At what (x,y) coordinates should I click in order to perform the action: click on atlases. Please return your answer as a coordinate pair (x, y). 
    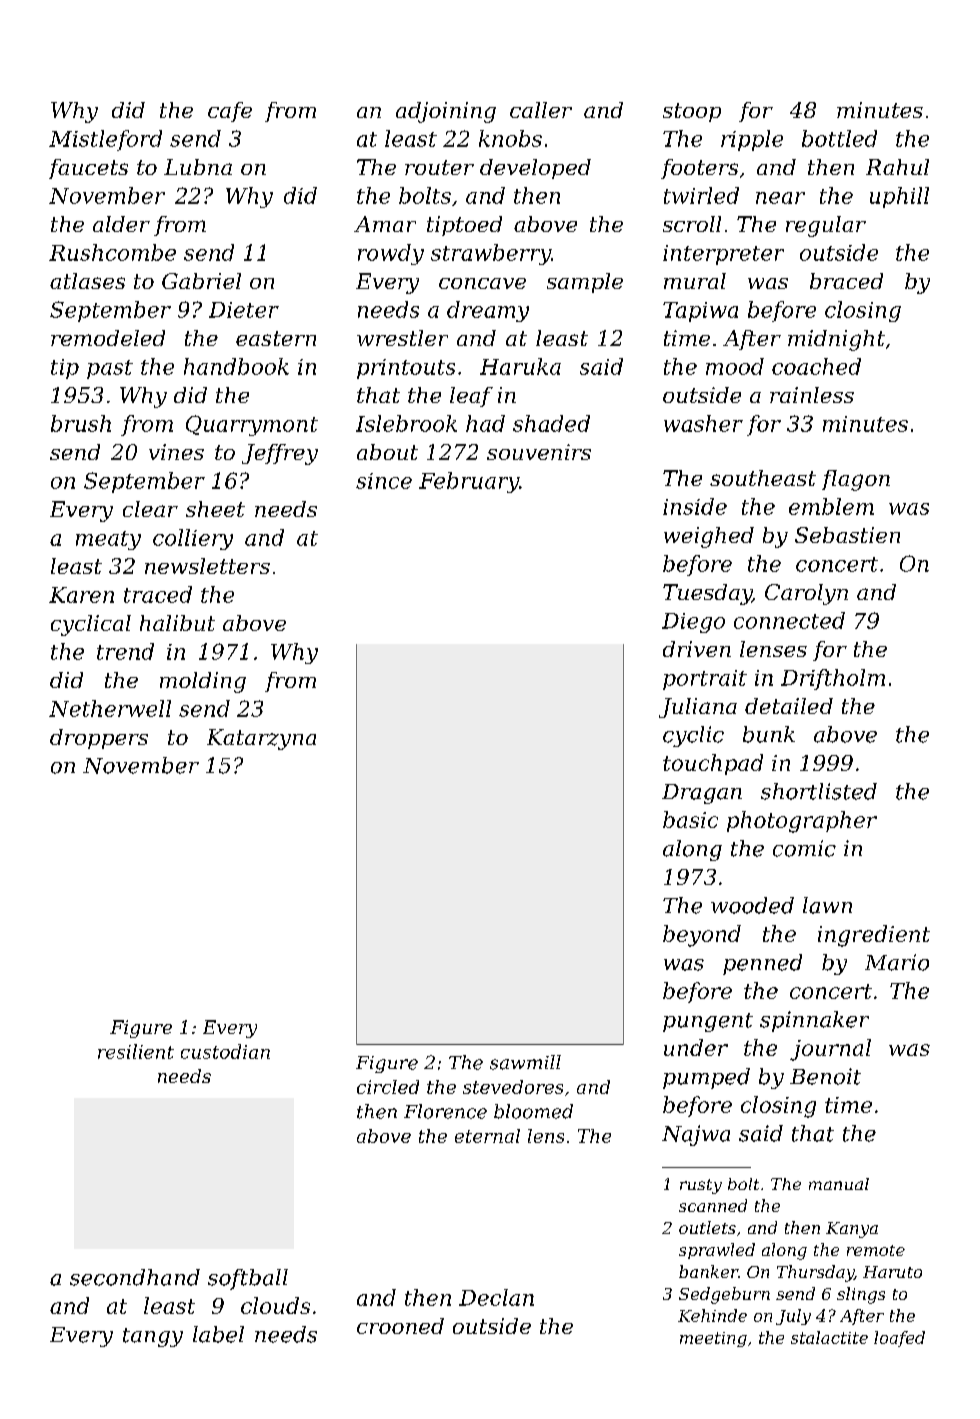
    Looking at the image, I should click on (87, 281).
